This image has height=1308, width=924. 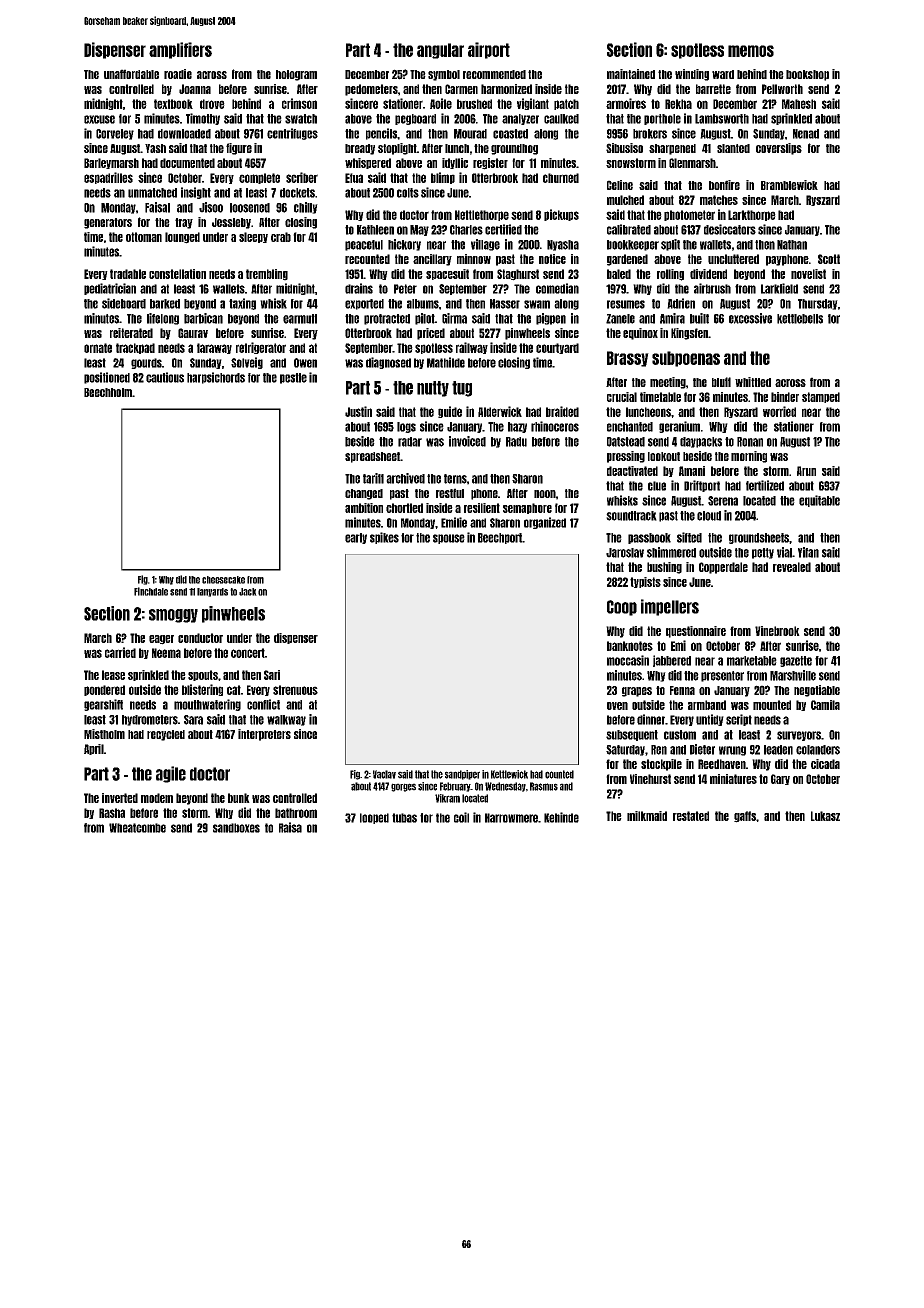 I want to click on Nathan, so click(x=792, y=245).
